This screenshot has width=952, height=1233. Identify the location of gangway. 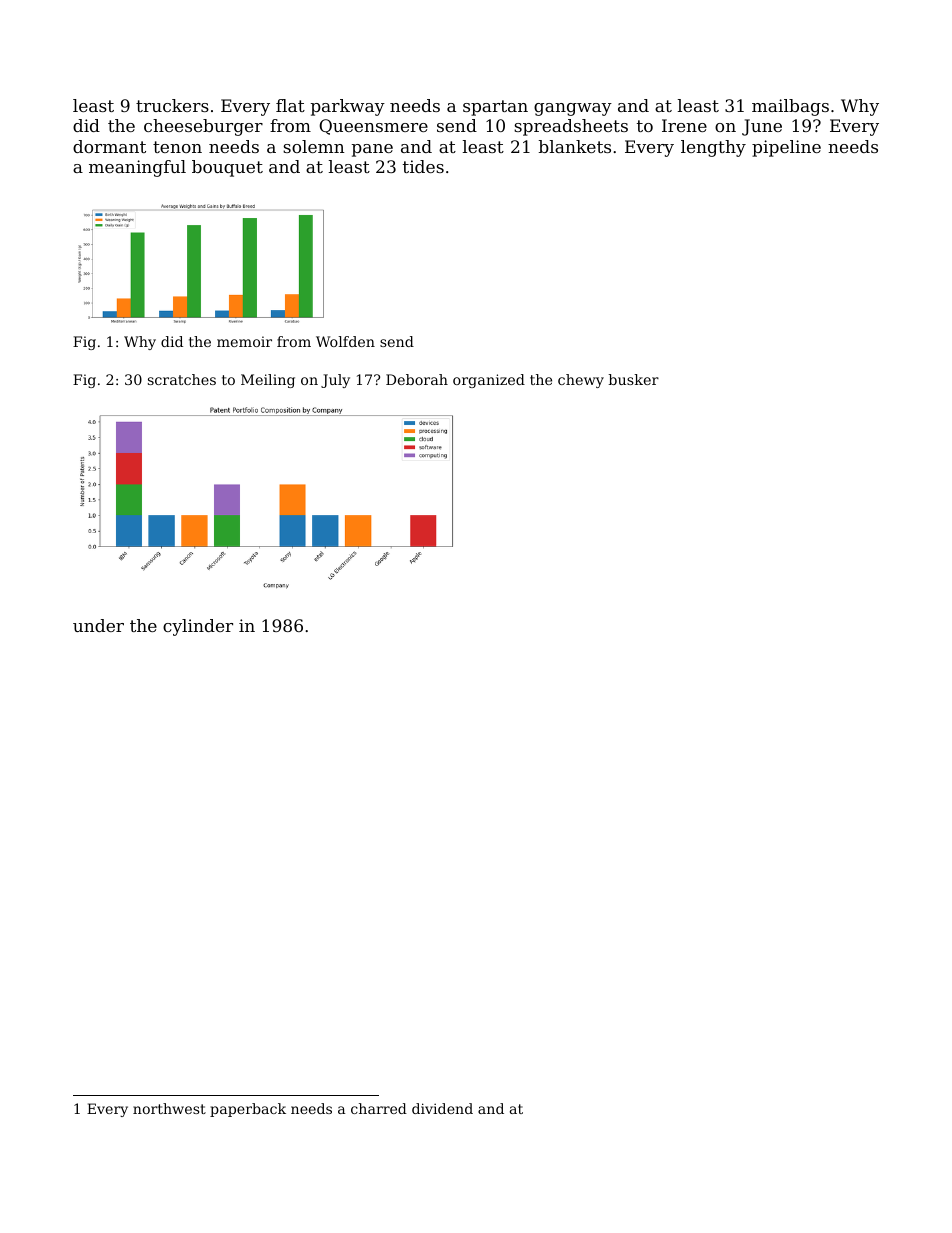
(573, 109).
